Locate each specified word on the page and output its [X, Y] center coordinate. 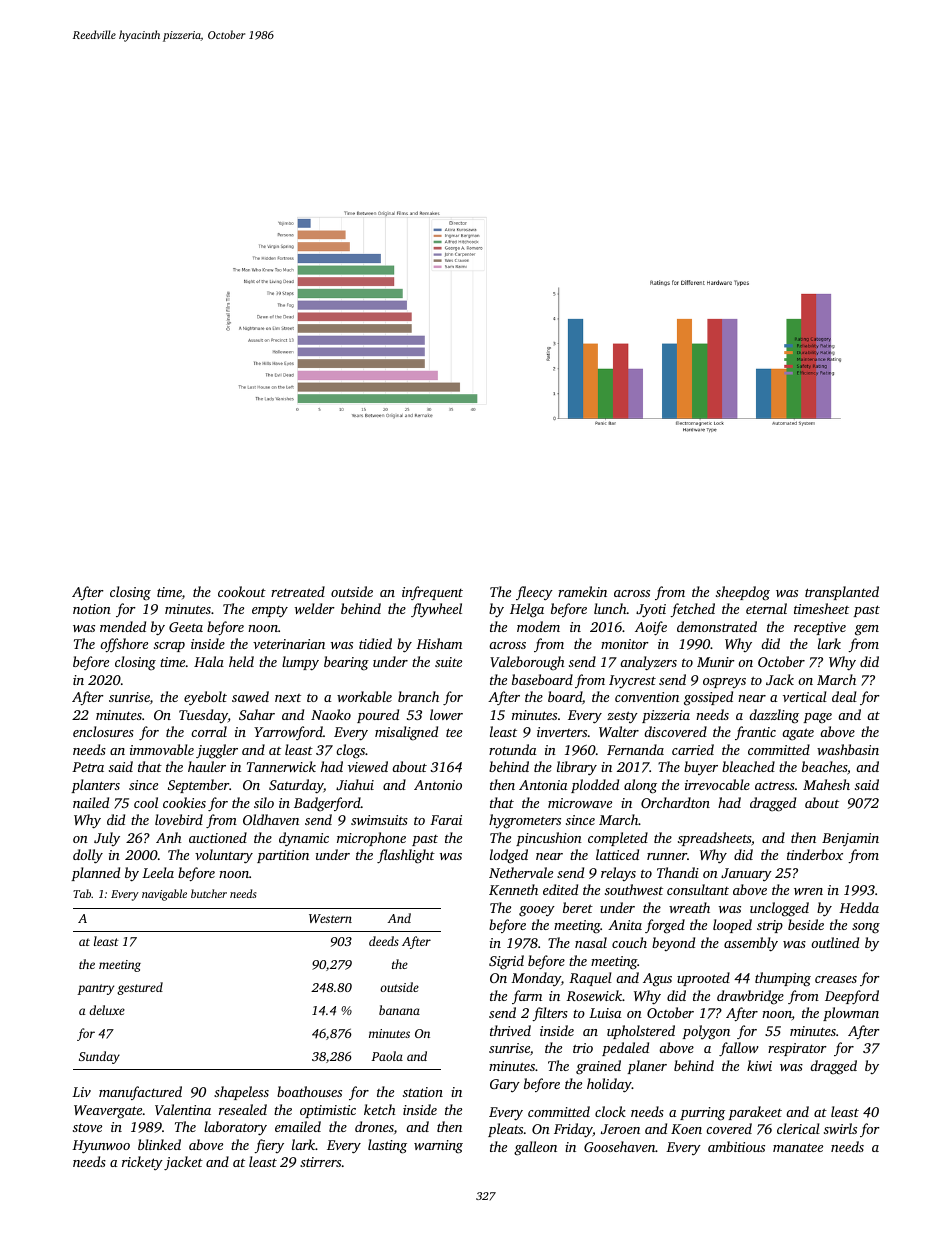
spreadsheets [714, 839]
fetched [692, 610]
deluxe [107, 1010]
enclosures [103, 731]
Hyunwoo [101, 1147]
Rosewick [594, 995]
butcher [209, 893]
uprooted [703, 979]
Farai [446, 820]
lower [446, 714]
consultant [698, 889]
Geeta [186, 627]
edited [560, 889]
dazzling [774, 716]
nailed [91, 802]
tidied [375, 643]
